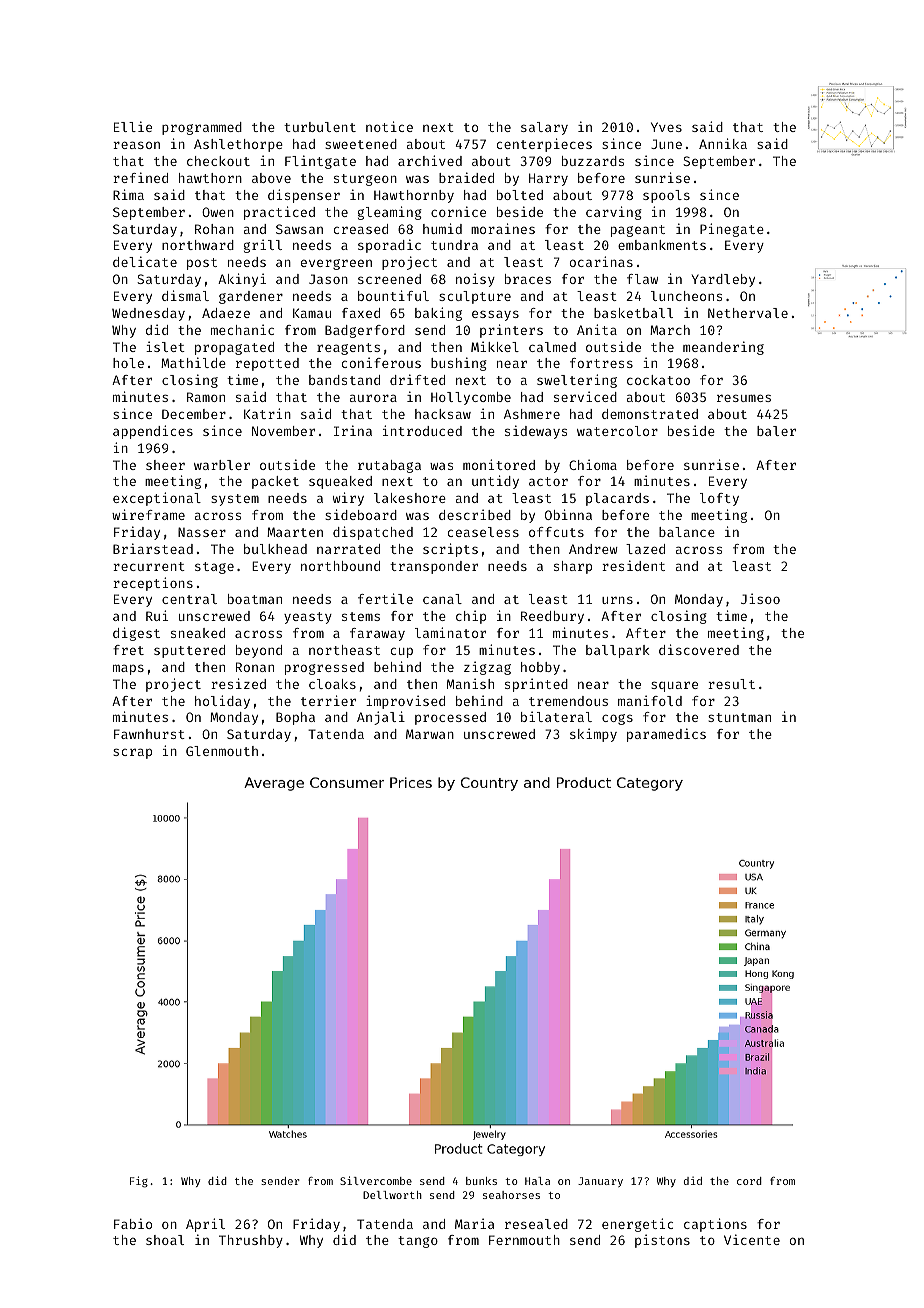 Image resolution: width=924 pixels, height=1308 pixels. Describe the element at coordinates (487, 668) in the screenshot. I see `zigzag` at that location.
